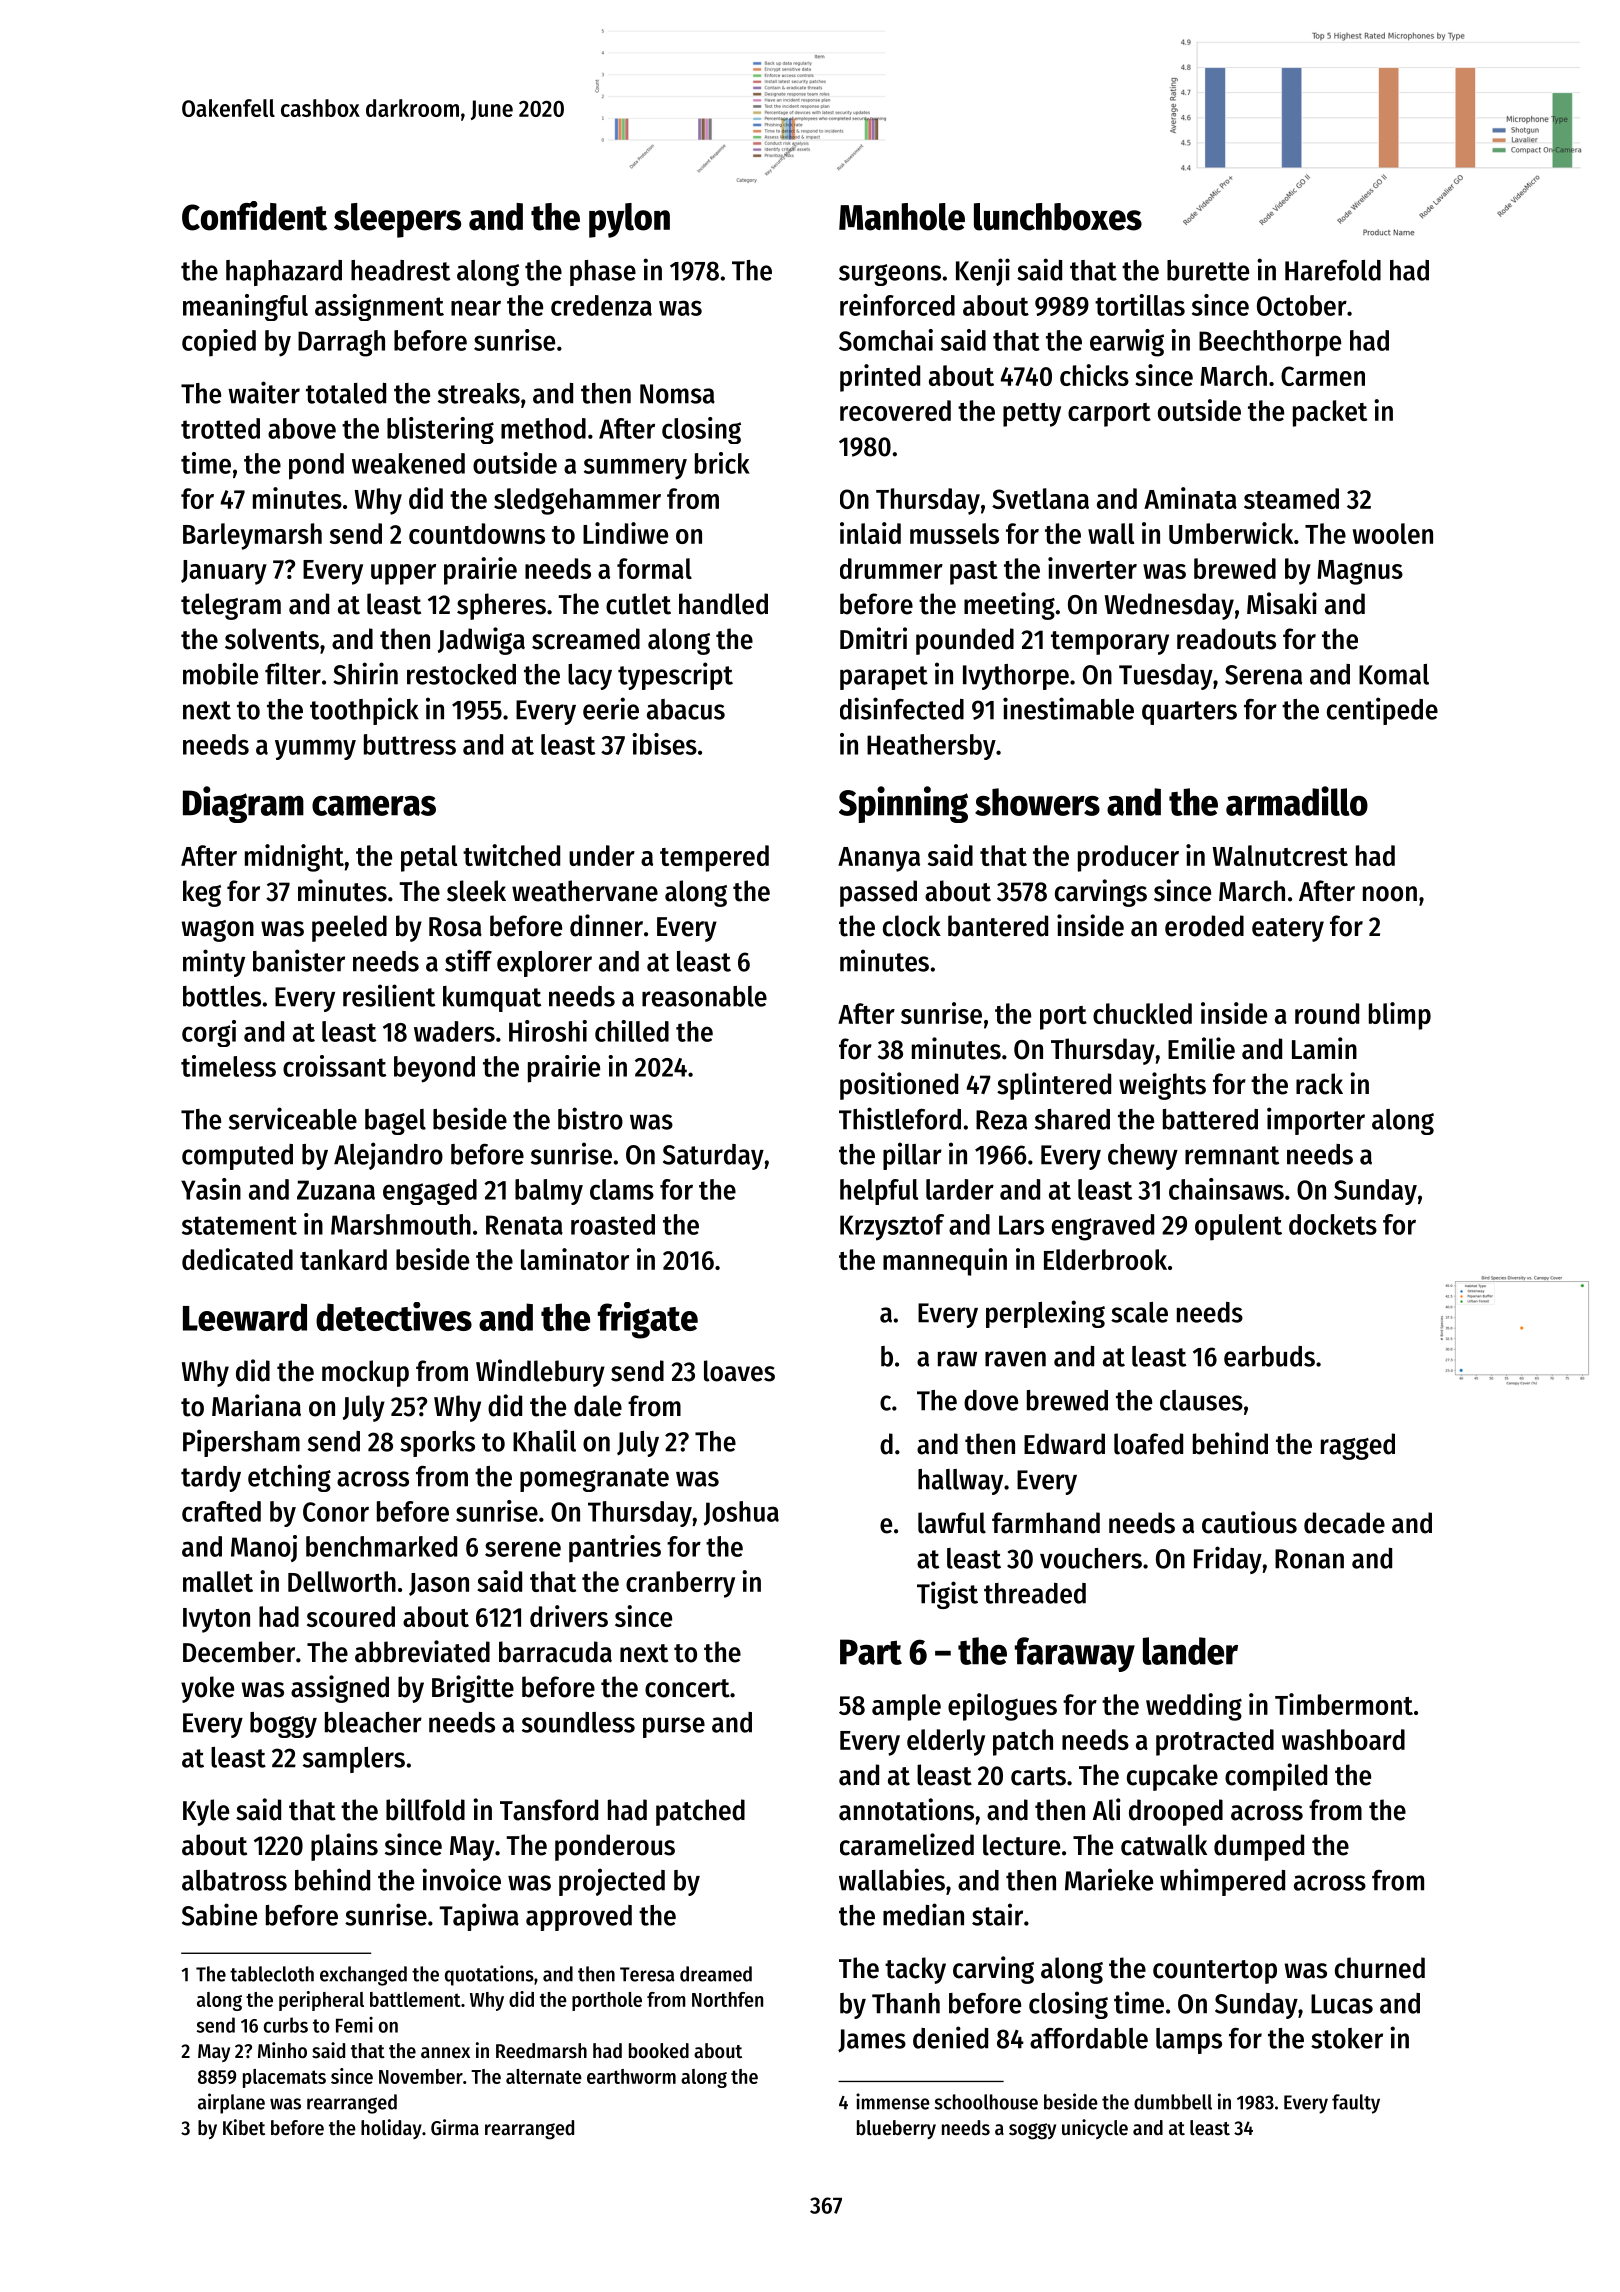 Image resolution: width=1620 pixels, height=2292 pixels. Describe the element at coordinates (872, 2040) in the page. I see `James` at that location.
